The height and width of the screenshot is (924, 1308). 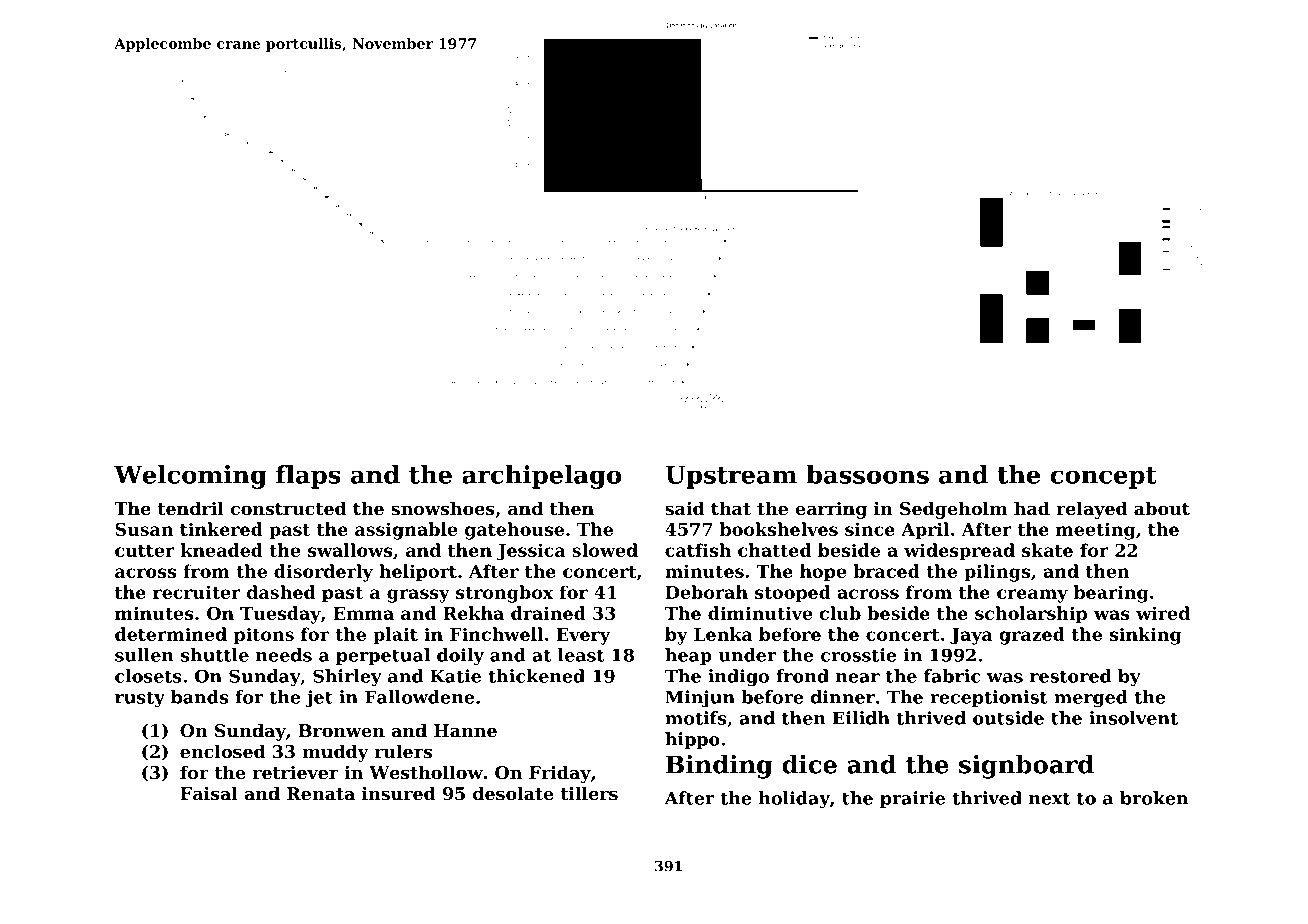 What do you see at coordinates (148, 676) in the screenshot?
I see `closets` at bounding box center [148, 676].
